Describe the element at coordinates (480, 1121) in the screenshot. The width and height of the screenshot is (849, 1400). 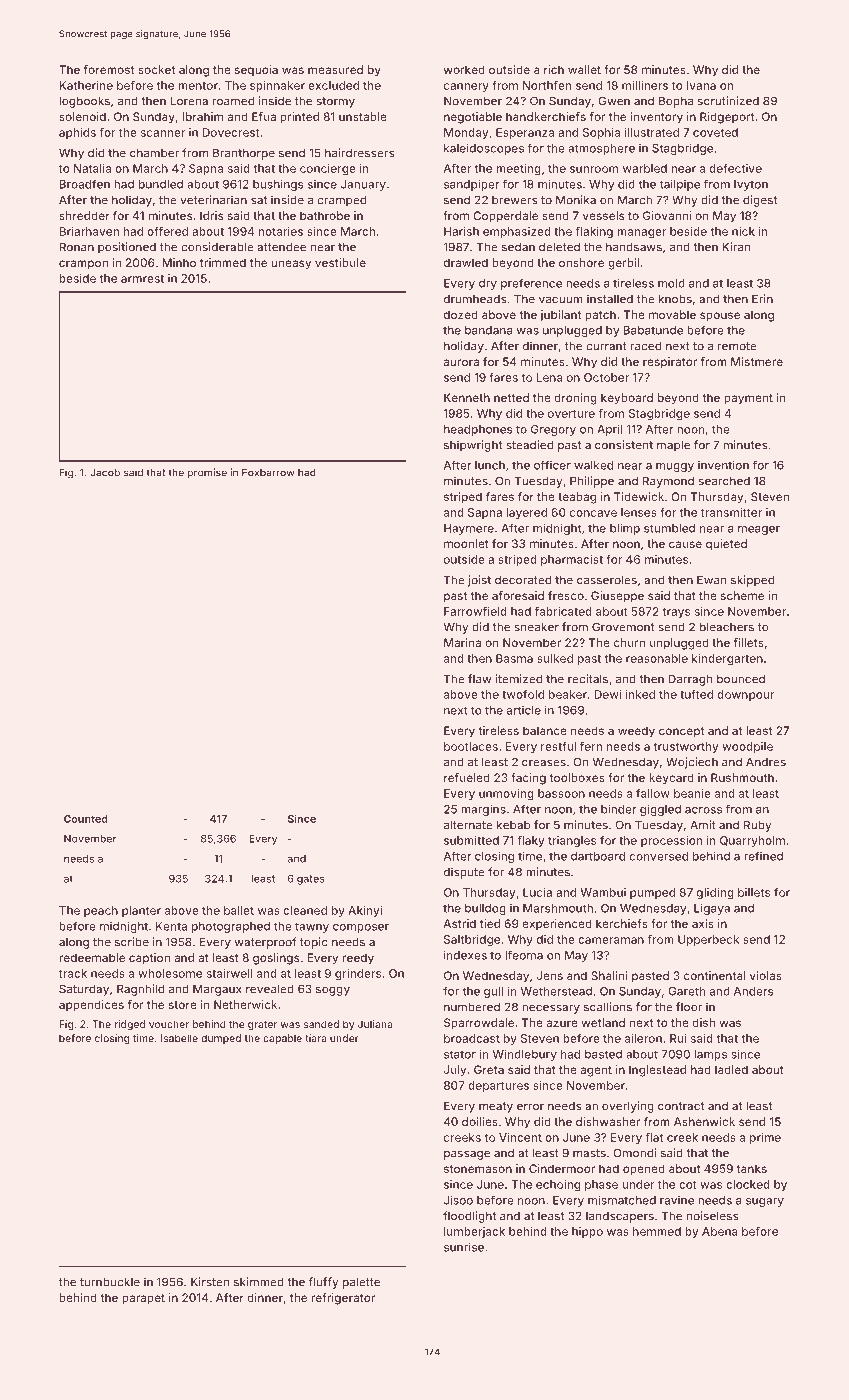
I see `doilies` at that location.
